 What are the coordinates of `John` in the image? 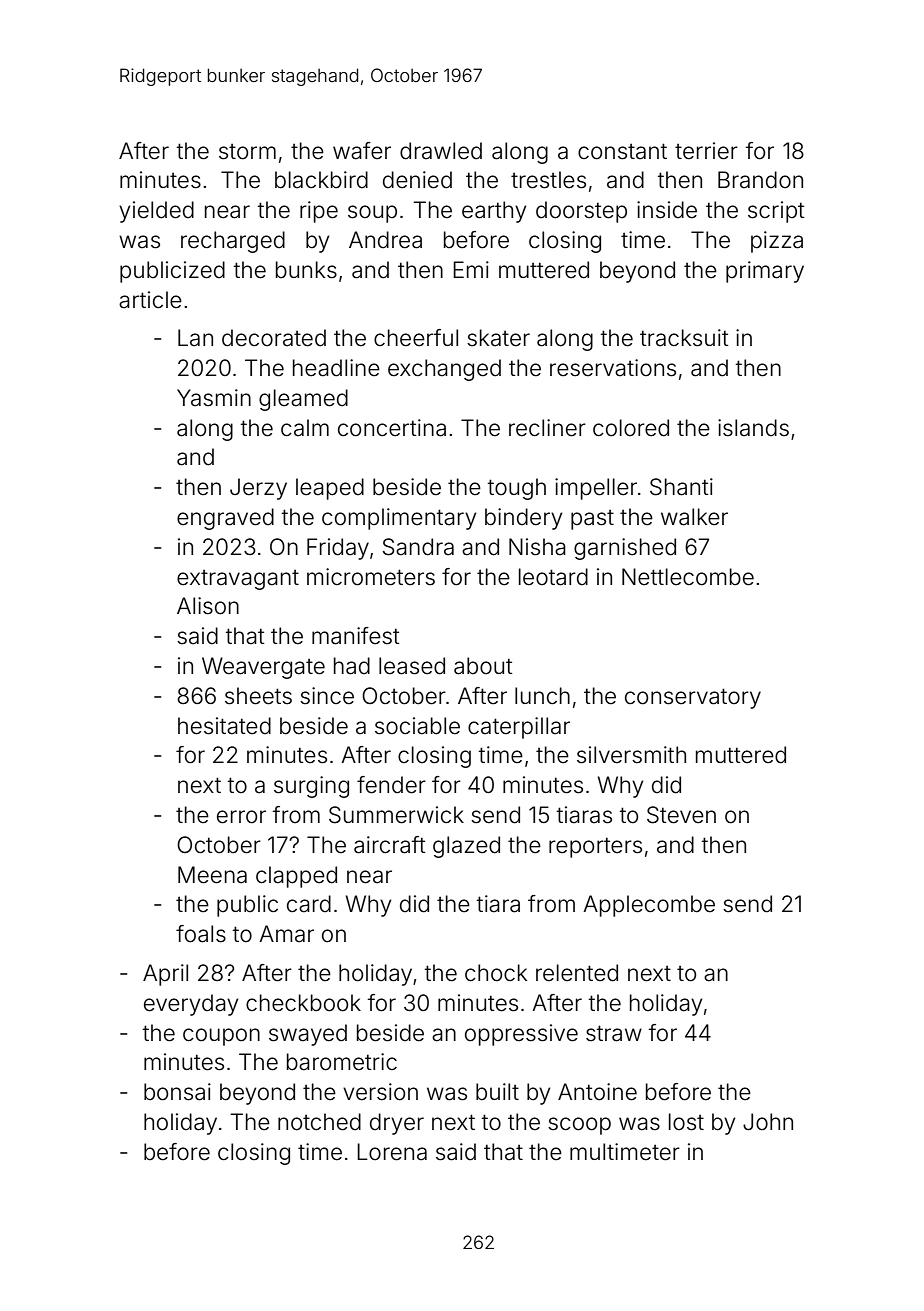 It's located at (768, 1122).
